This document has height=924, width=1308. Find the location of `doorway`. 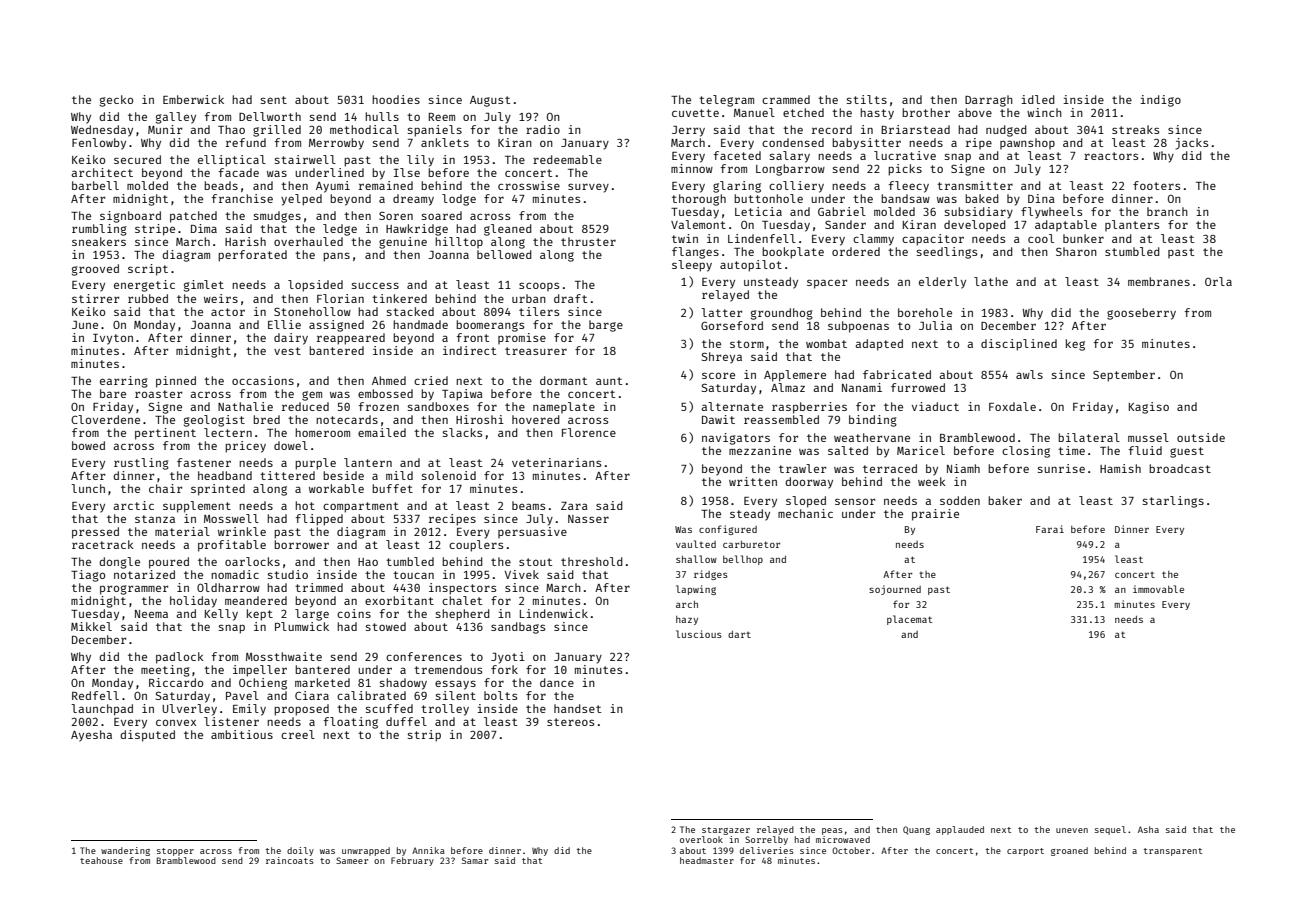

doorway is located at coordinates (809, 483).
